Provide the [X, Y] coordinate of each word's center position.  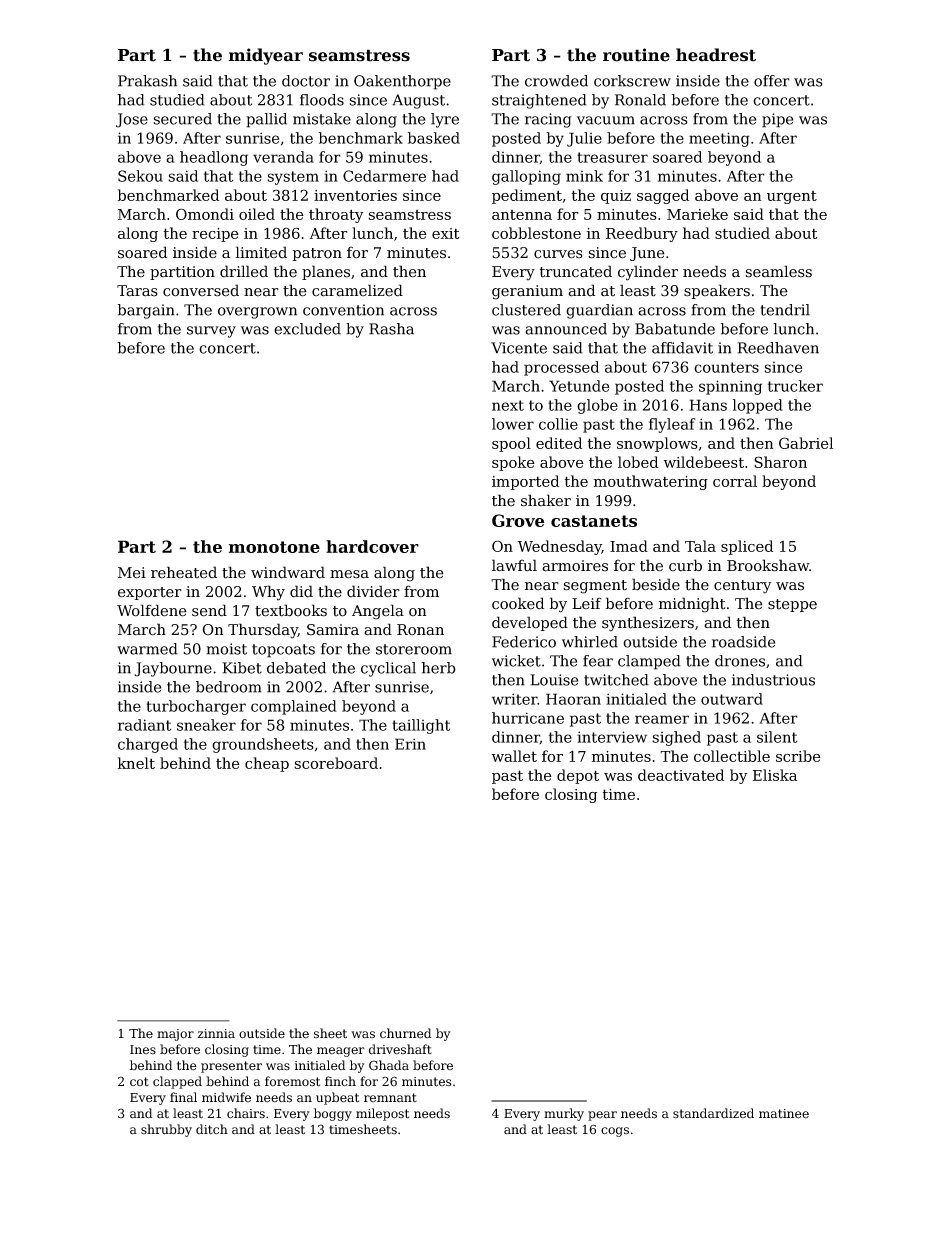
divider [373, 591]
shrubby [166, 1130]
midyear [265, 56]
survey [211, 332]
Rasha [391, 329]
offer [772, 81]
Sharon [780, 462]
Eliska [775, 775]
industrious [773, 680]
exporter [150, 593]
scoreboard [336, 763]
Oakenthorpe [402, 82]
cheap [267, 764]
